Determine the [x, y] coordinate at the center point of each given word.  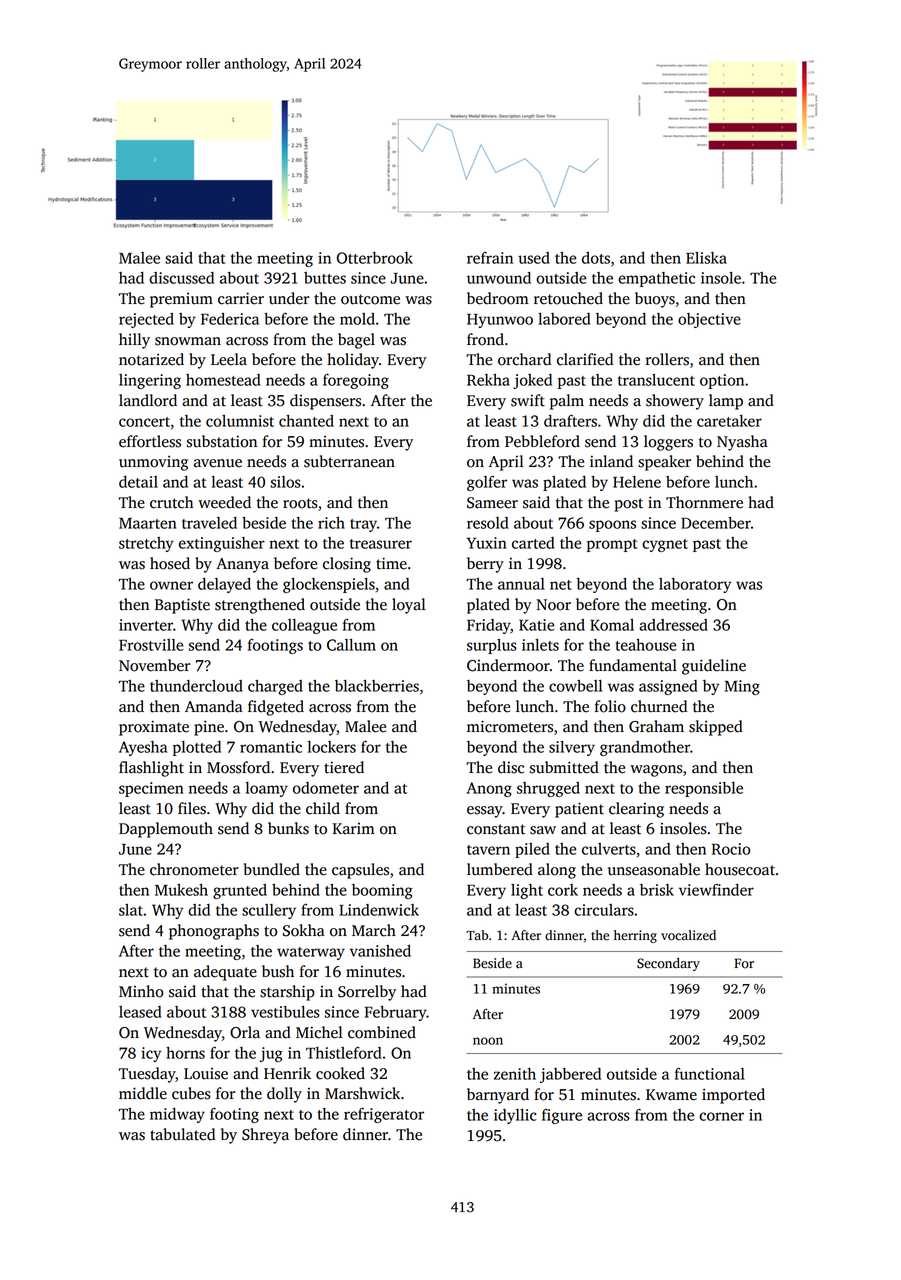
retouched [568, 298]
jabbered [570, 1075]
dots [596, 258]
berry [485, 565]
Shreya [265, 1136]
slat [131, 910]
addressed [673, 625]
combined [382, 1032]
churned [659, 706]
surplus [492, 646]
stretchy [146, 544]
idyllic [515, 1116]
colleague [304, 626]
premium [181, 300]
